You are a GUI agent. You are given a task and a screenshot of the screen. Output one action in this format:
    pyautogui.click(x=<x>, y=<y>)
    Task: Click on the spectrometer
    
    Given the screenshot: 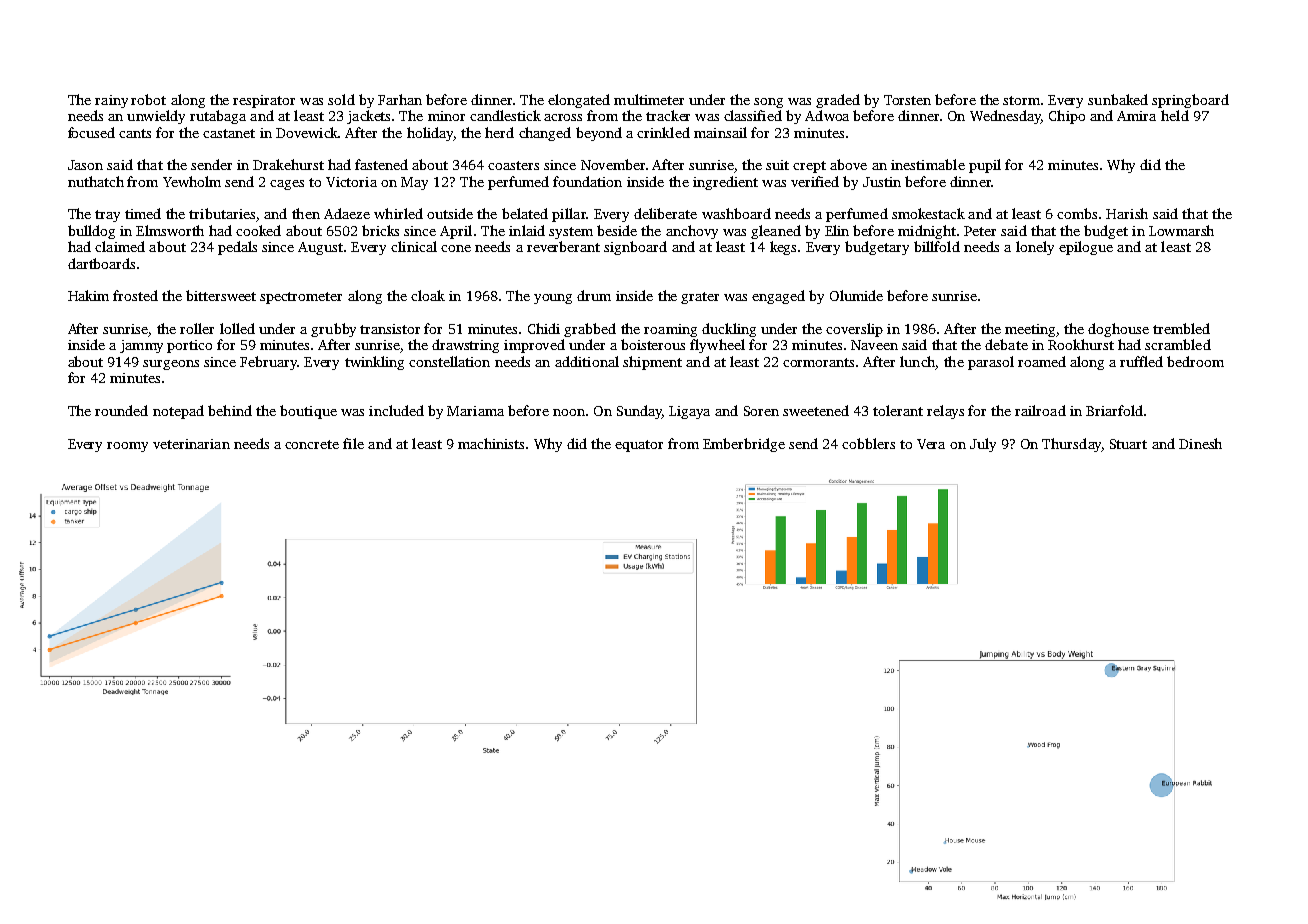 What is the action you would take?
    pyautogui.click(x=301, y=298)
